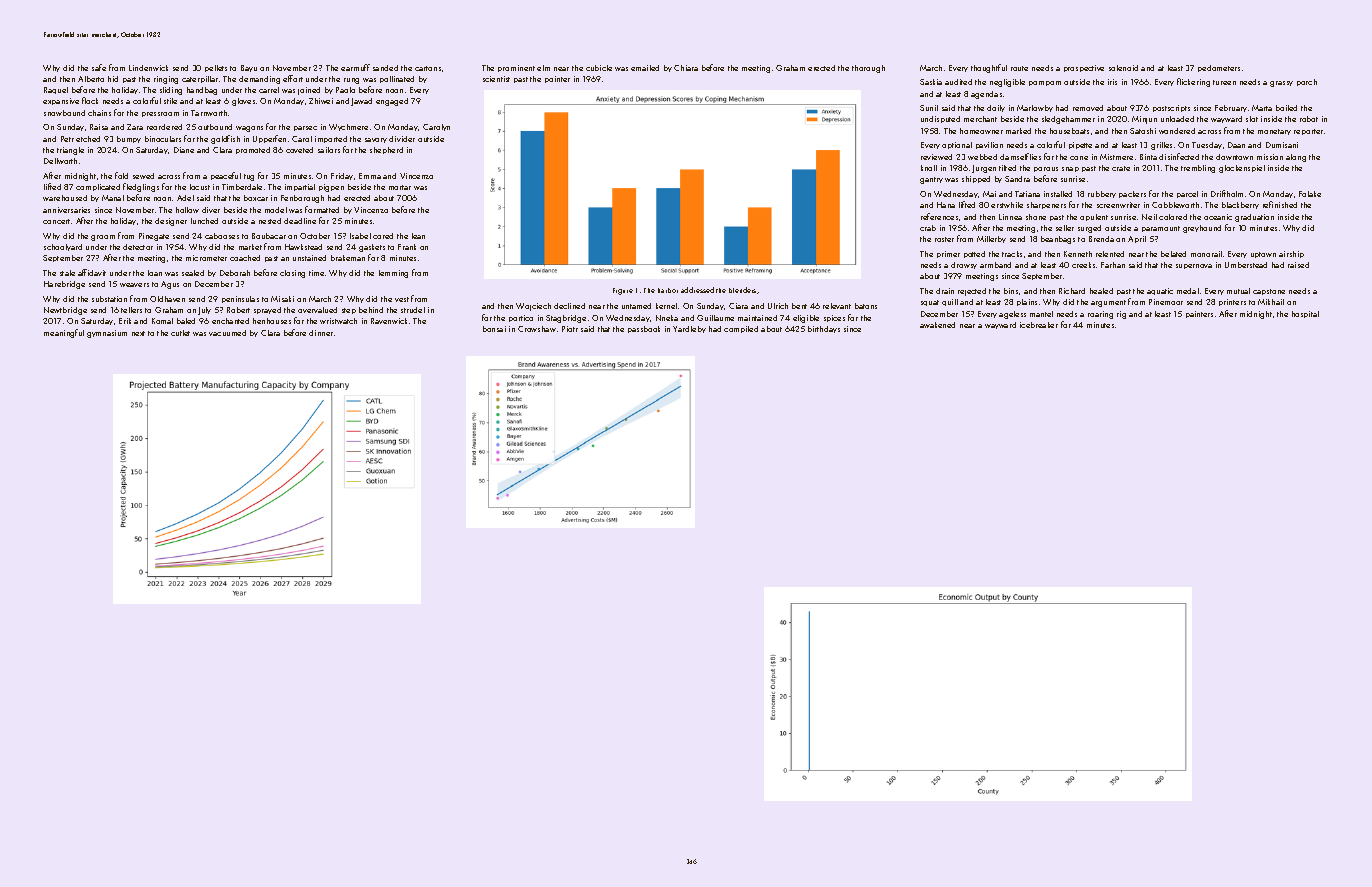 This screenshot has width=1372, height=887. Describe the element at coordinates (60, 161) in the screenshot. I see `Dellworth` at that location.
